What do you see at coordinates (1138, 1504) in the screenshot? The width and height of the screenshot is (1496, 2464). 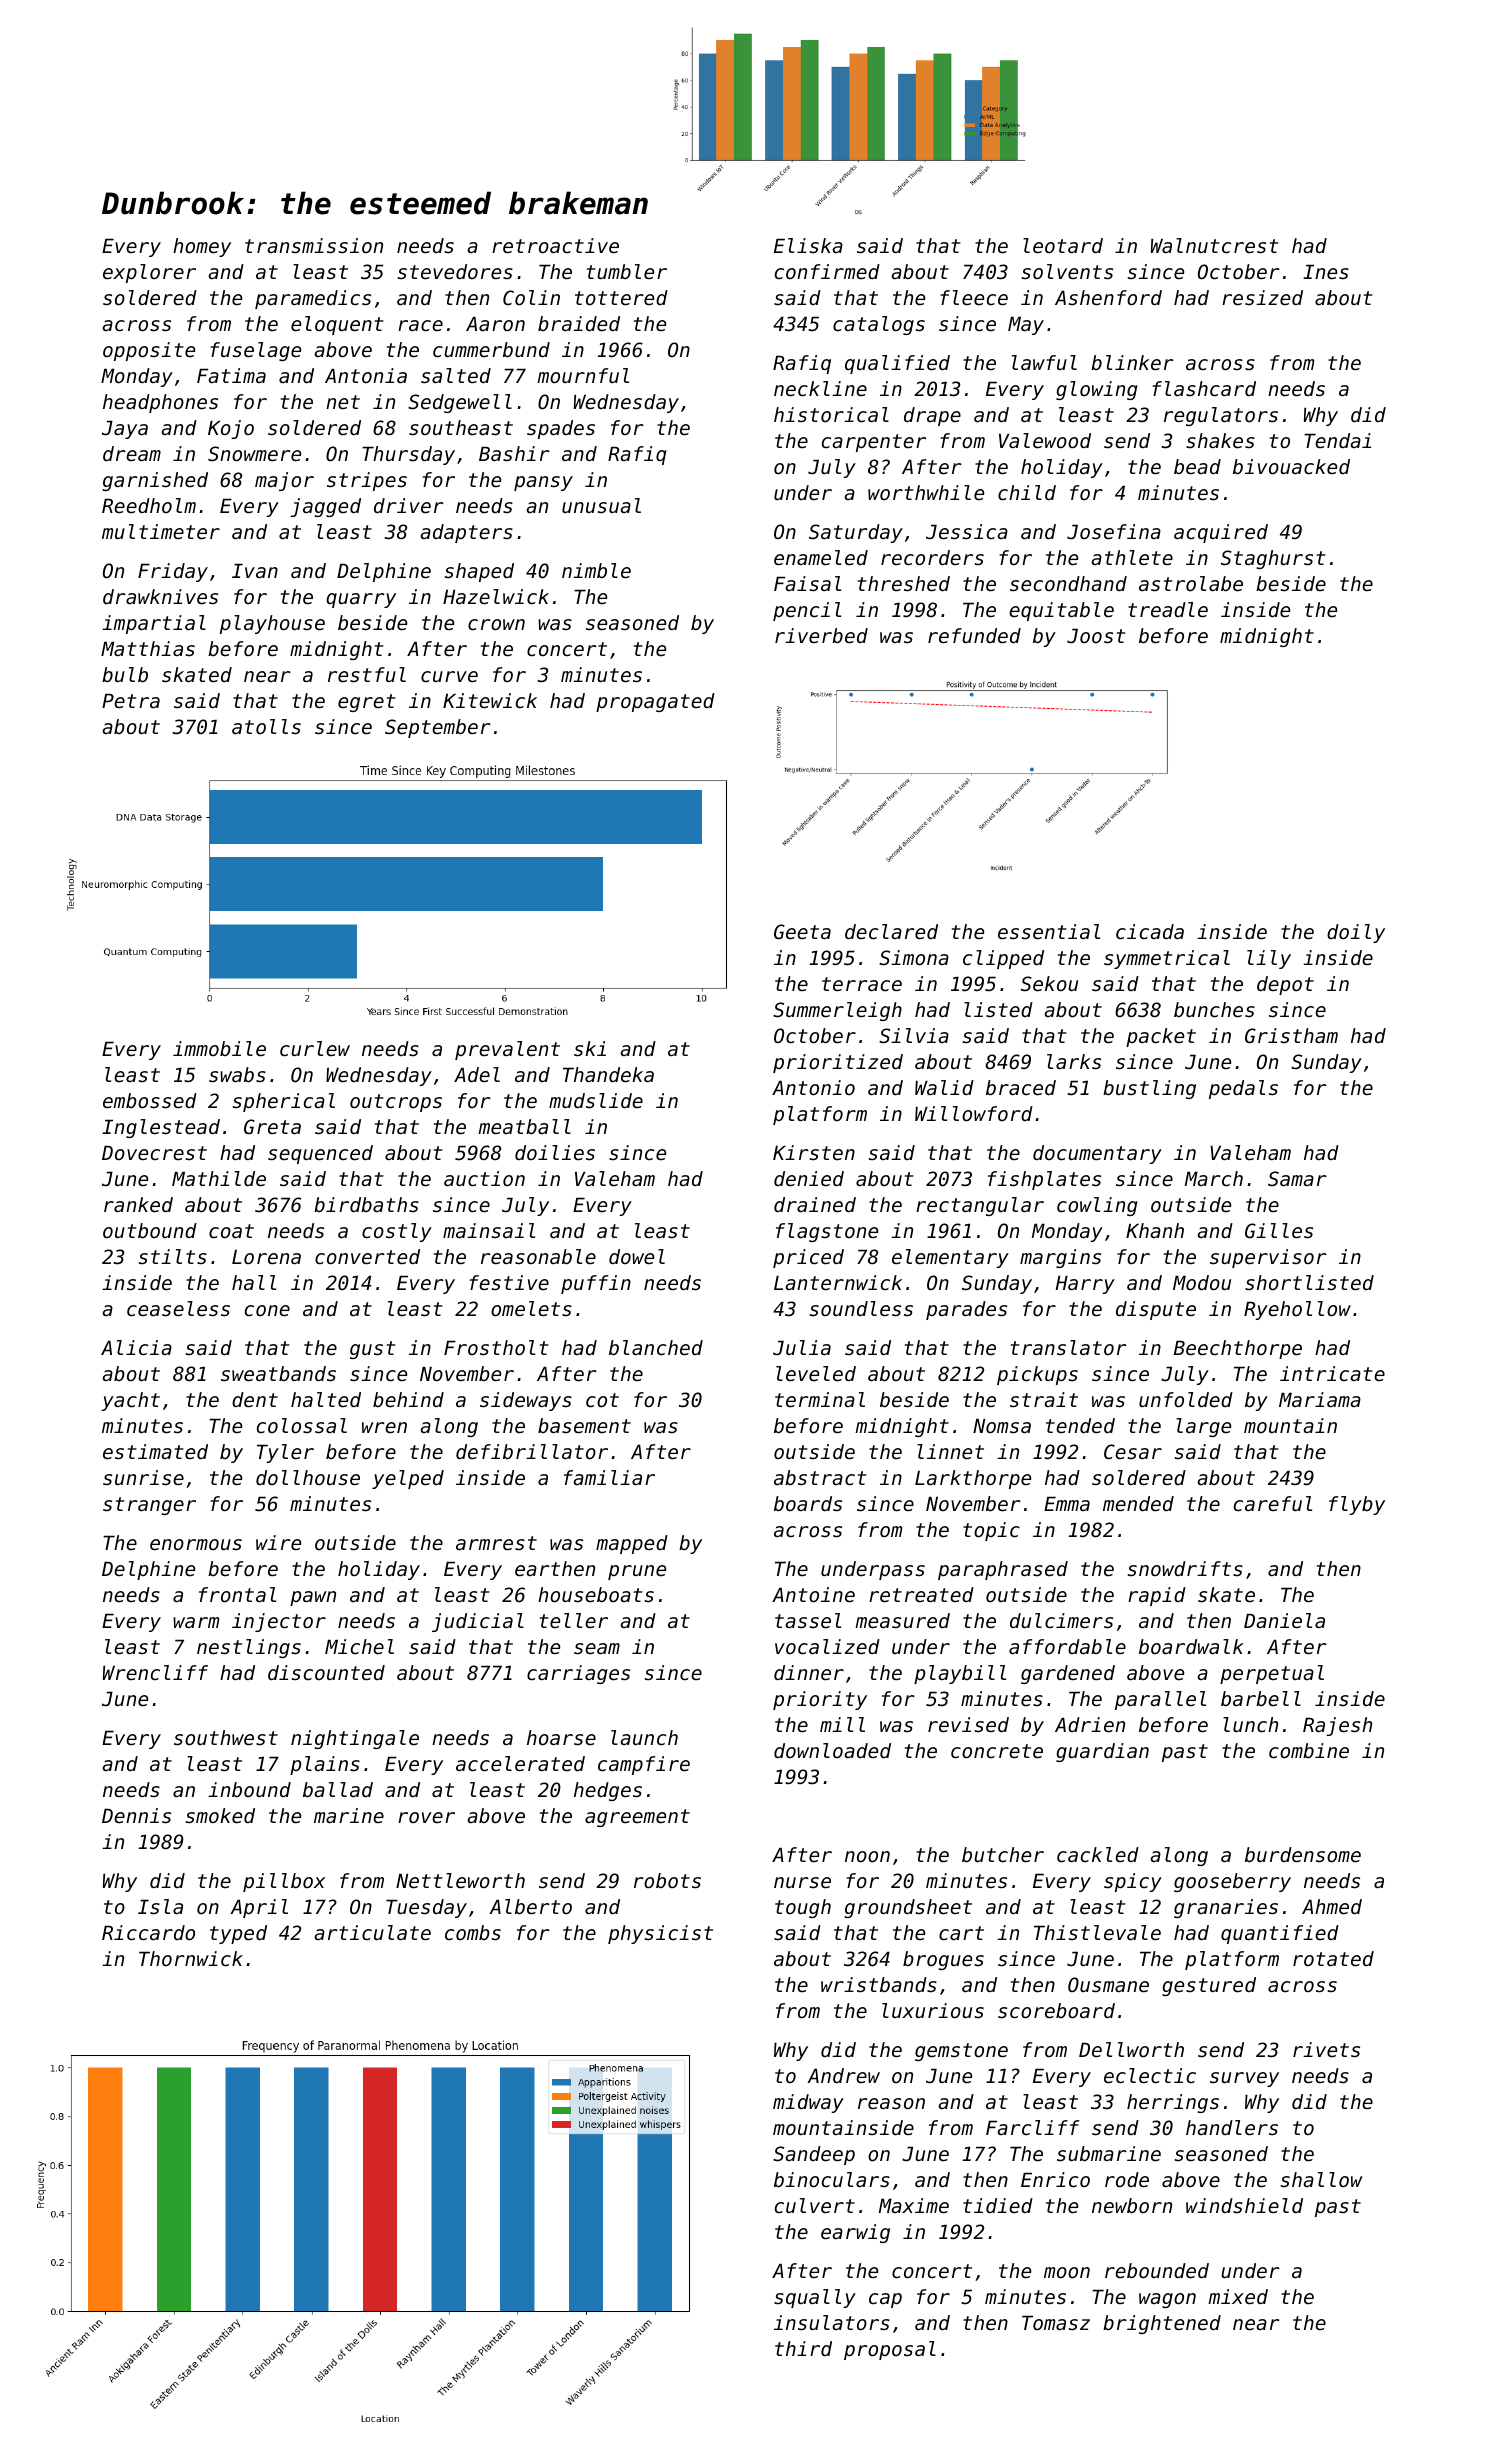 I see `mended` at bounding box center [1138, 1504].
